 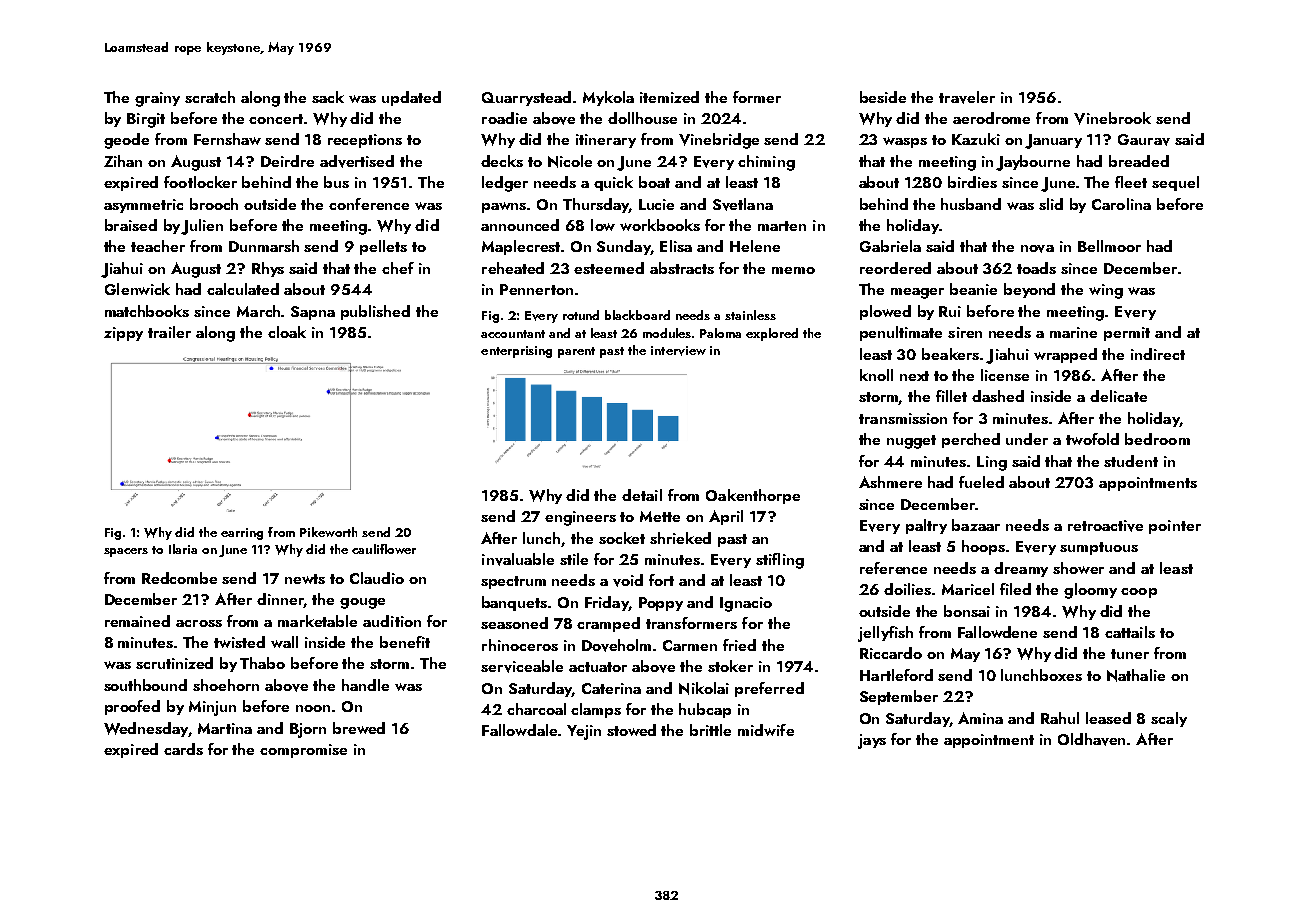 I want to click on retroactive, so click(x=1105, y=526).
